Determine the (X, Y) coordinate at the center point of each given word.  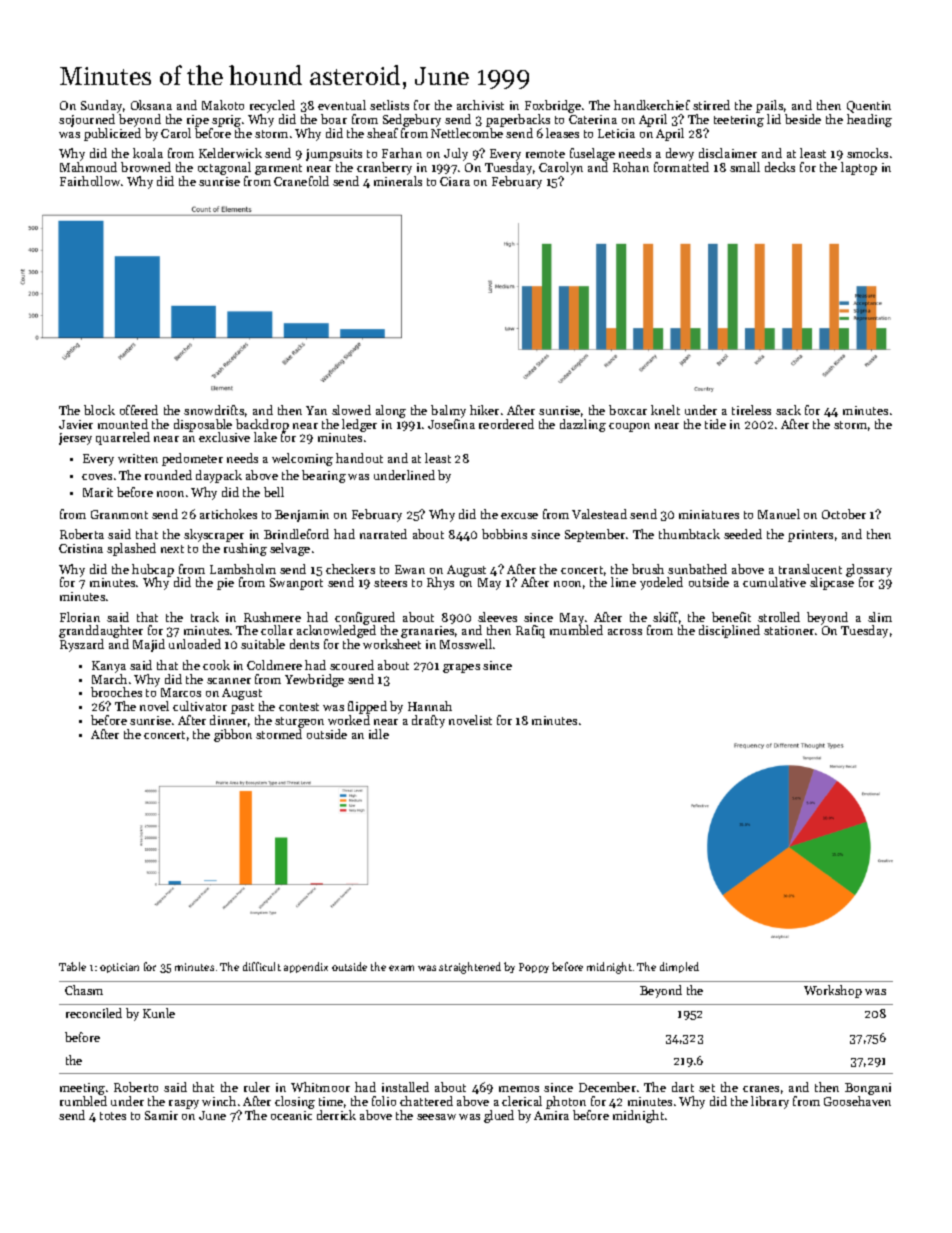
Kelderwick (230, 153)
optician (119, 968)
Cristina (81, 548)
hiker (484, 410)
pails (769, 106)
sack (788, 410)
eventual (342, 105)
